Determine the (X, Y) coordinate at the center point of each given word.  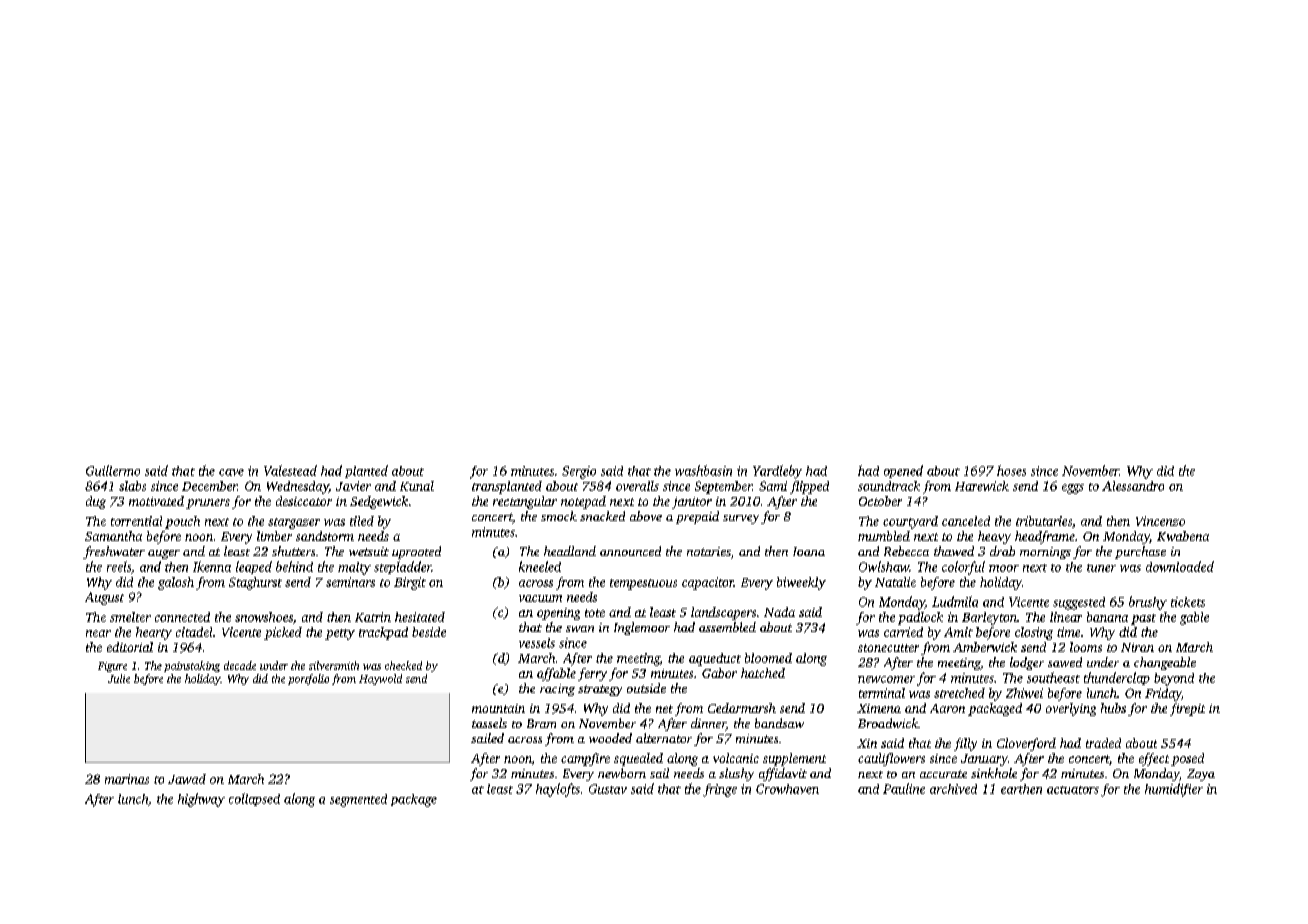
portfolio (308, 679)
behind (294, 566)
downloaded (1180, 566)
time (1068, 632)
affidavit (783, 774)
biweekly (801, 583)
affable (556, 674)
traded (1103, 743)
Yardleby (777, 472)
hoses (1011, 470)
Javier (353, 486)
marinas (127, 779)
